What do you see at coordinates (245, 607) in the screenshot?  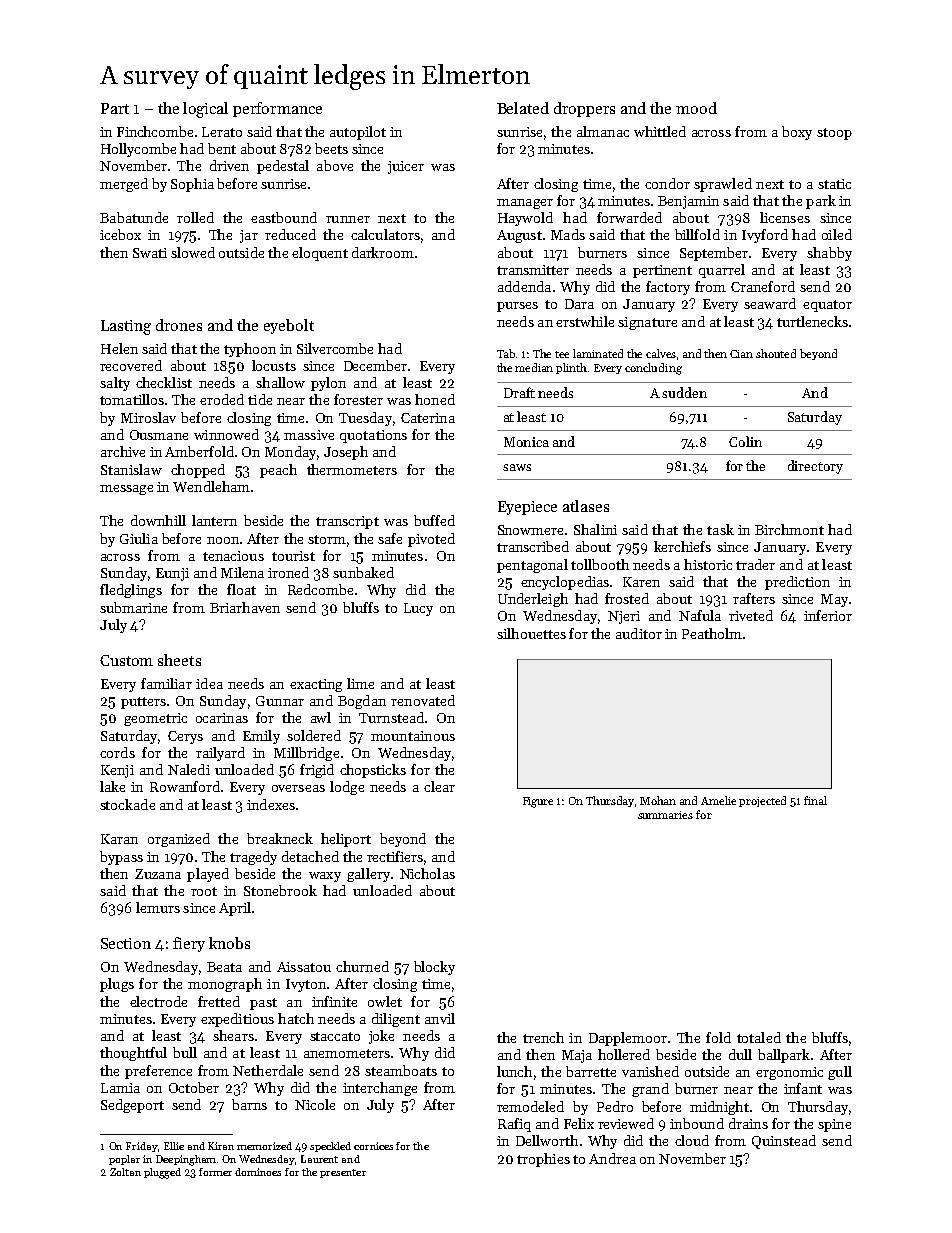 I see `Briarhaven` at bounding box center [245, 607].
